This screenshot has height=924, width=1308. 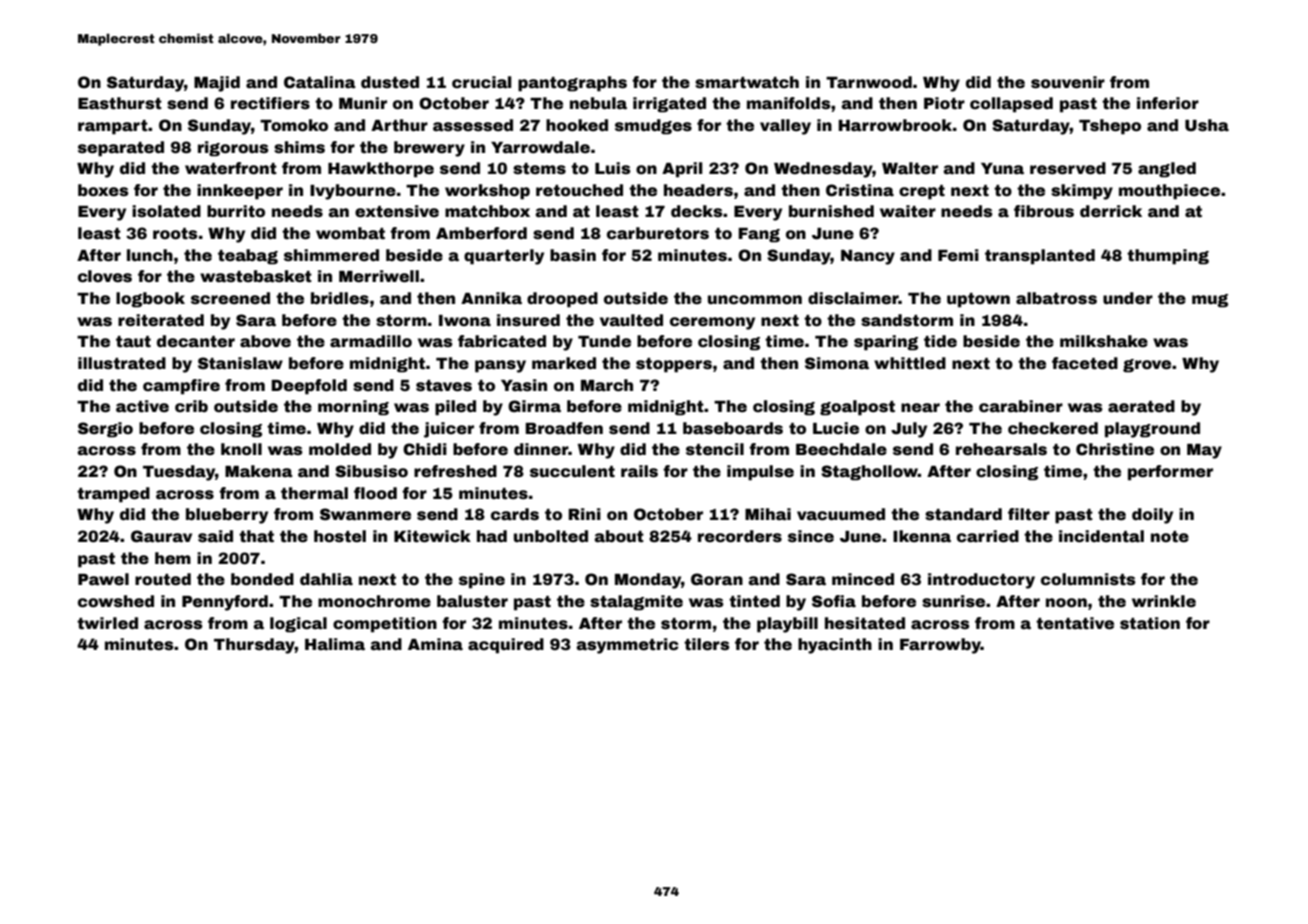 What do you see at coordinates (747, 82) in the screenshot?
I see `smartwatch` at bounding box center [747, 82].
